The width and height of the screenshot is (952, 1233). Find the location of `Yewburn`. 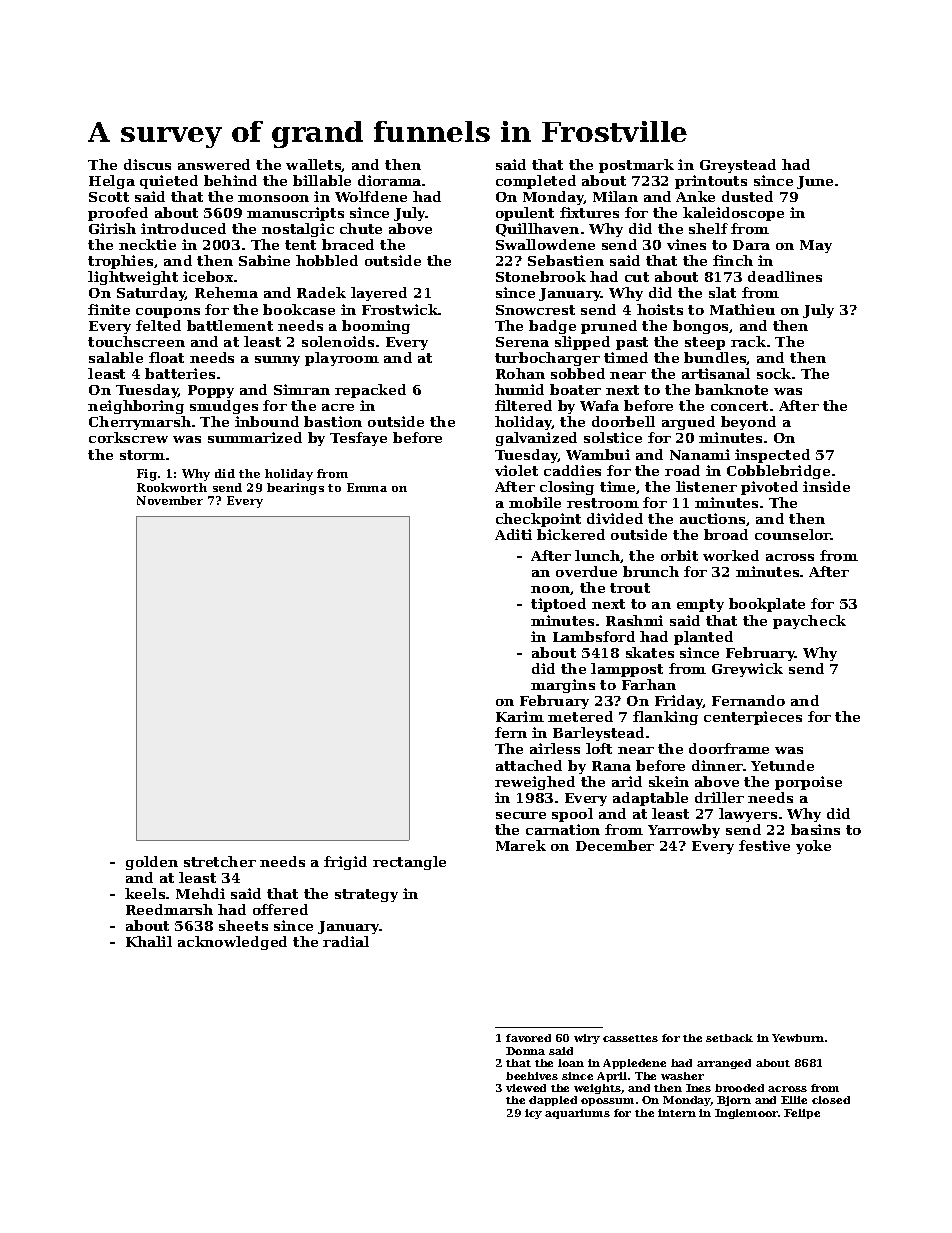

Yewburn is located at coordinates (798, 1038).
